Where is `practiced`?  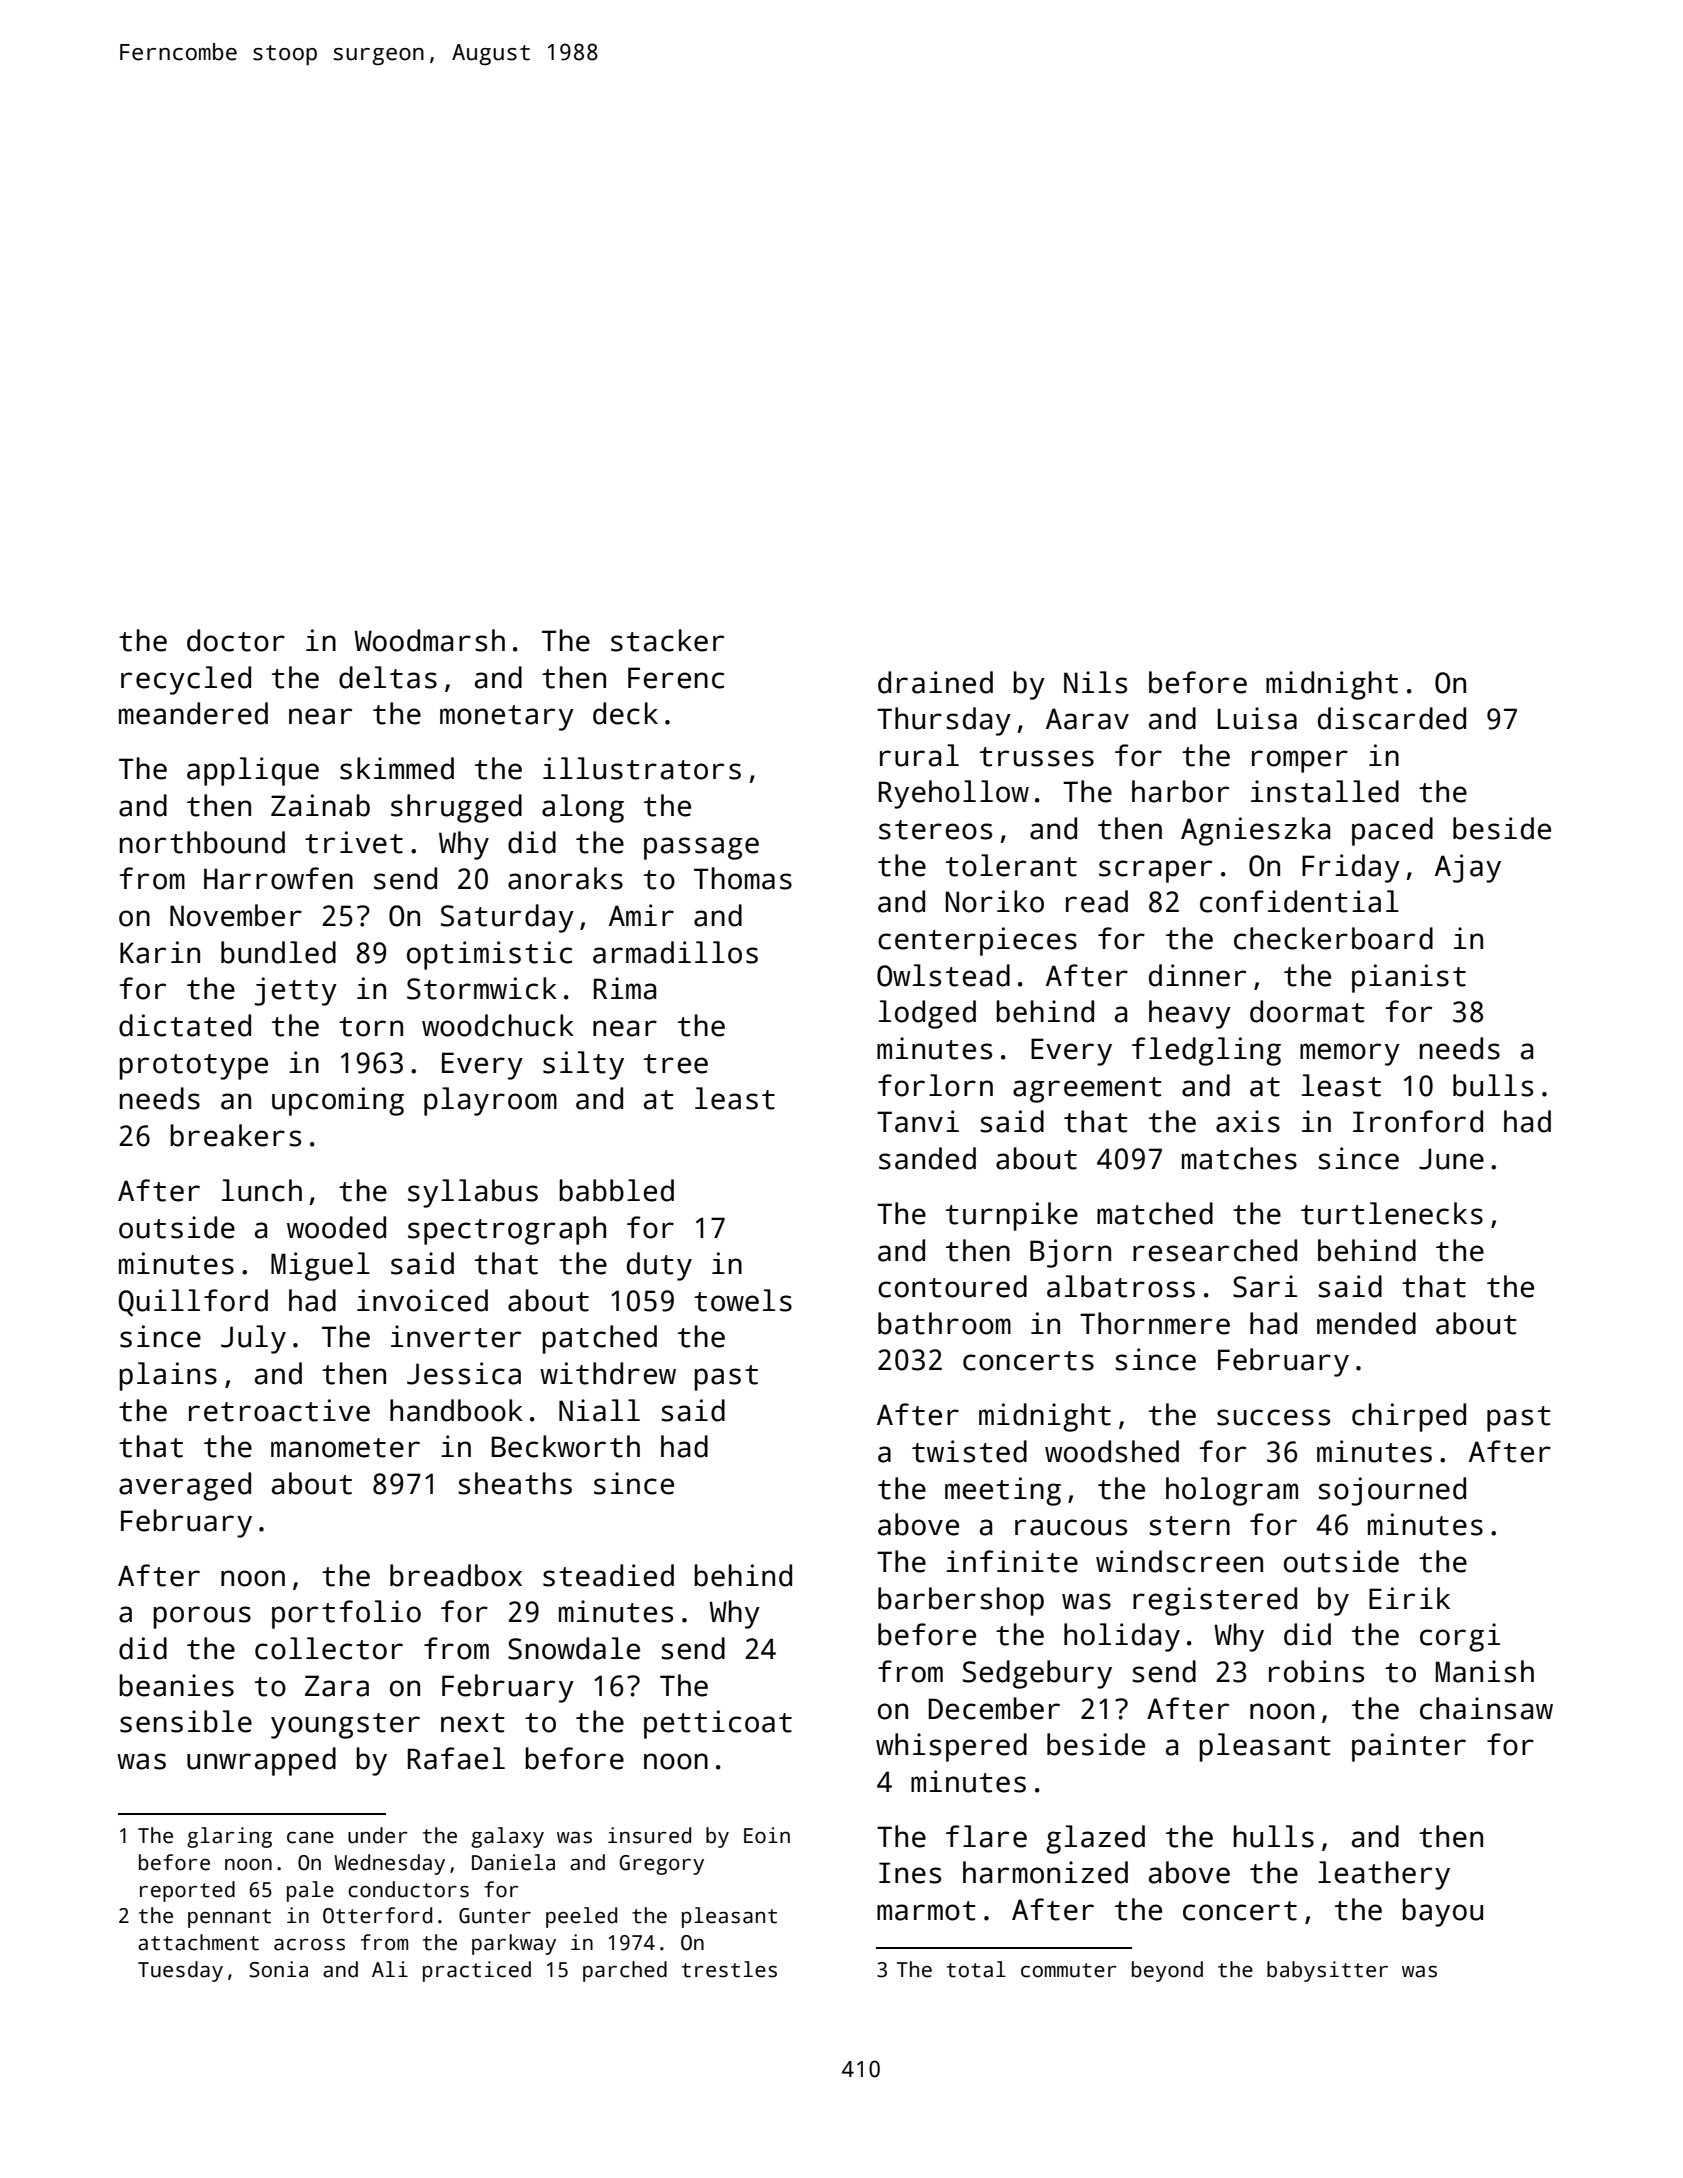 practiced is located at coordinates (477, 1971).
